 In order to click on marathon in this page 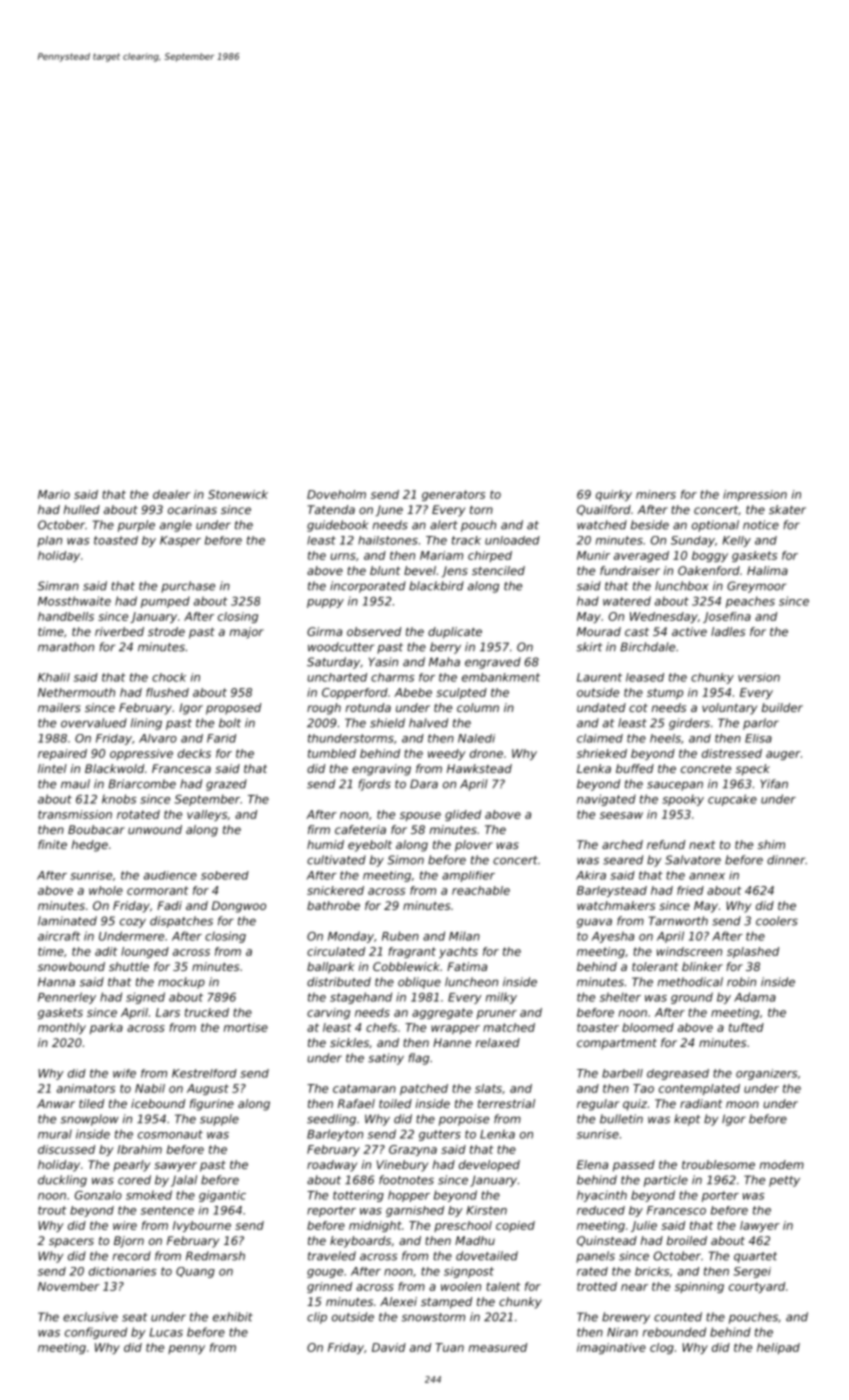, I will do `click(66, 647)`.
